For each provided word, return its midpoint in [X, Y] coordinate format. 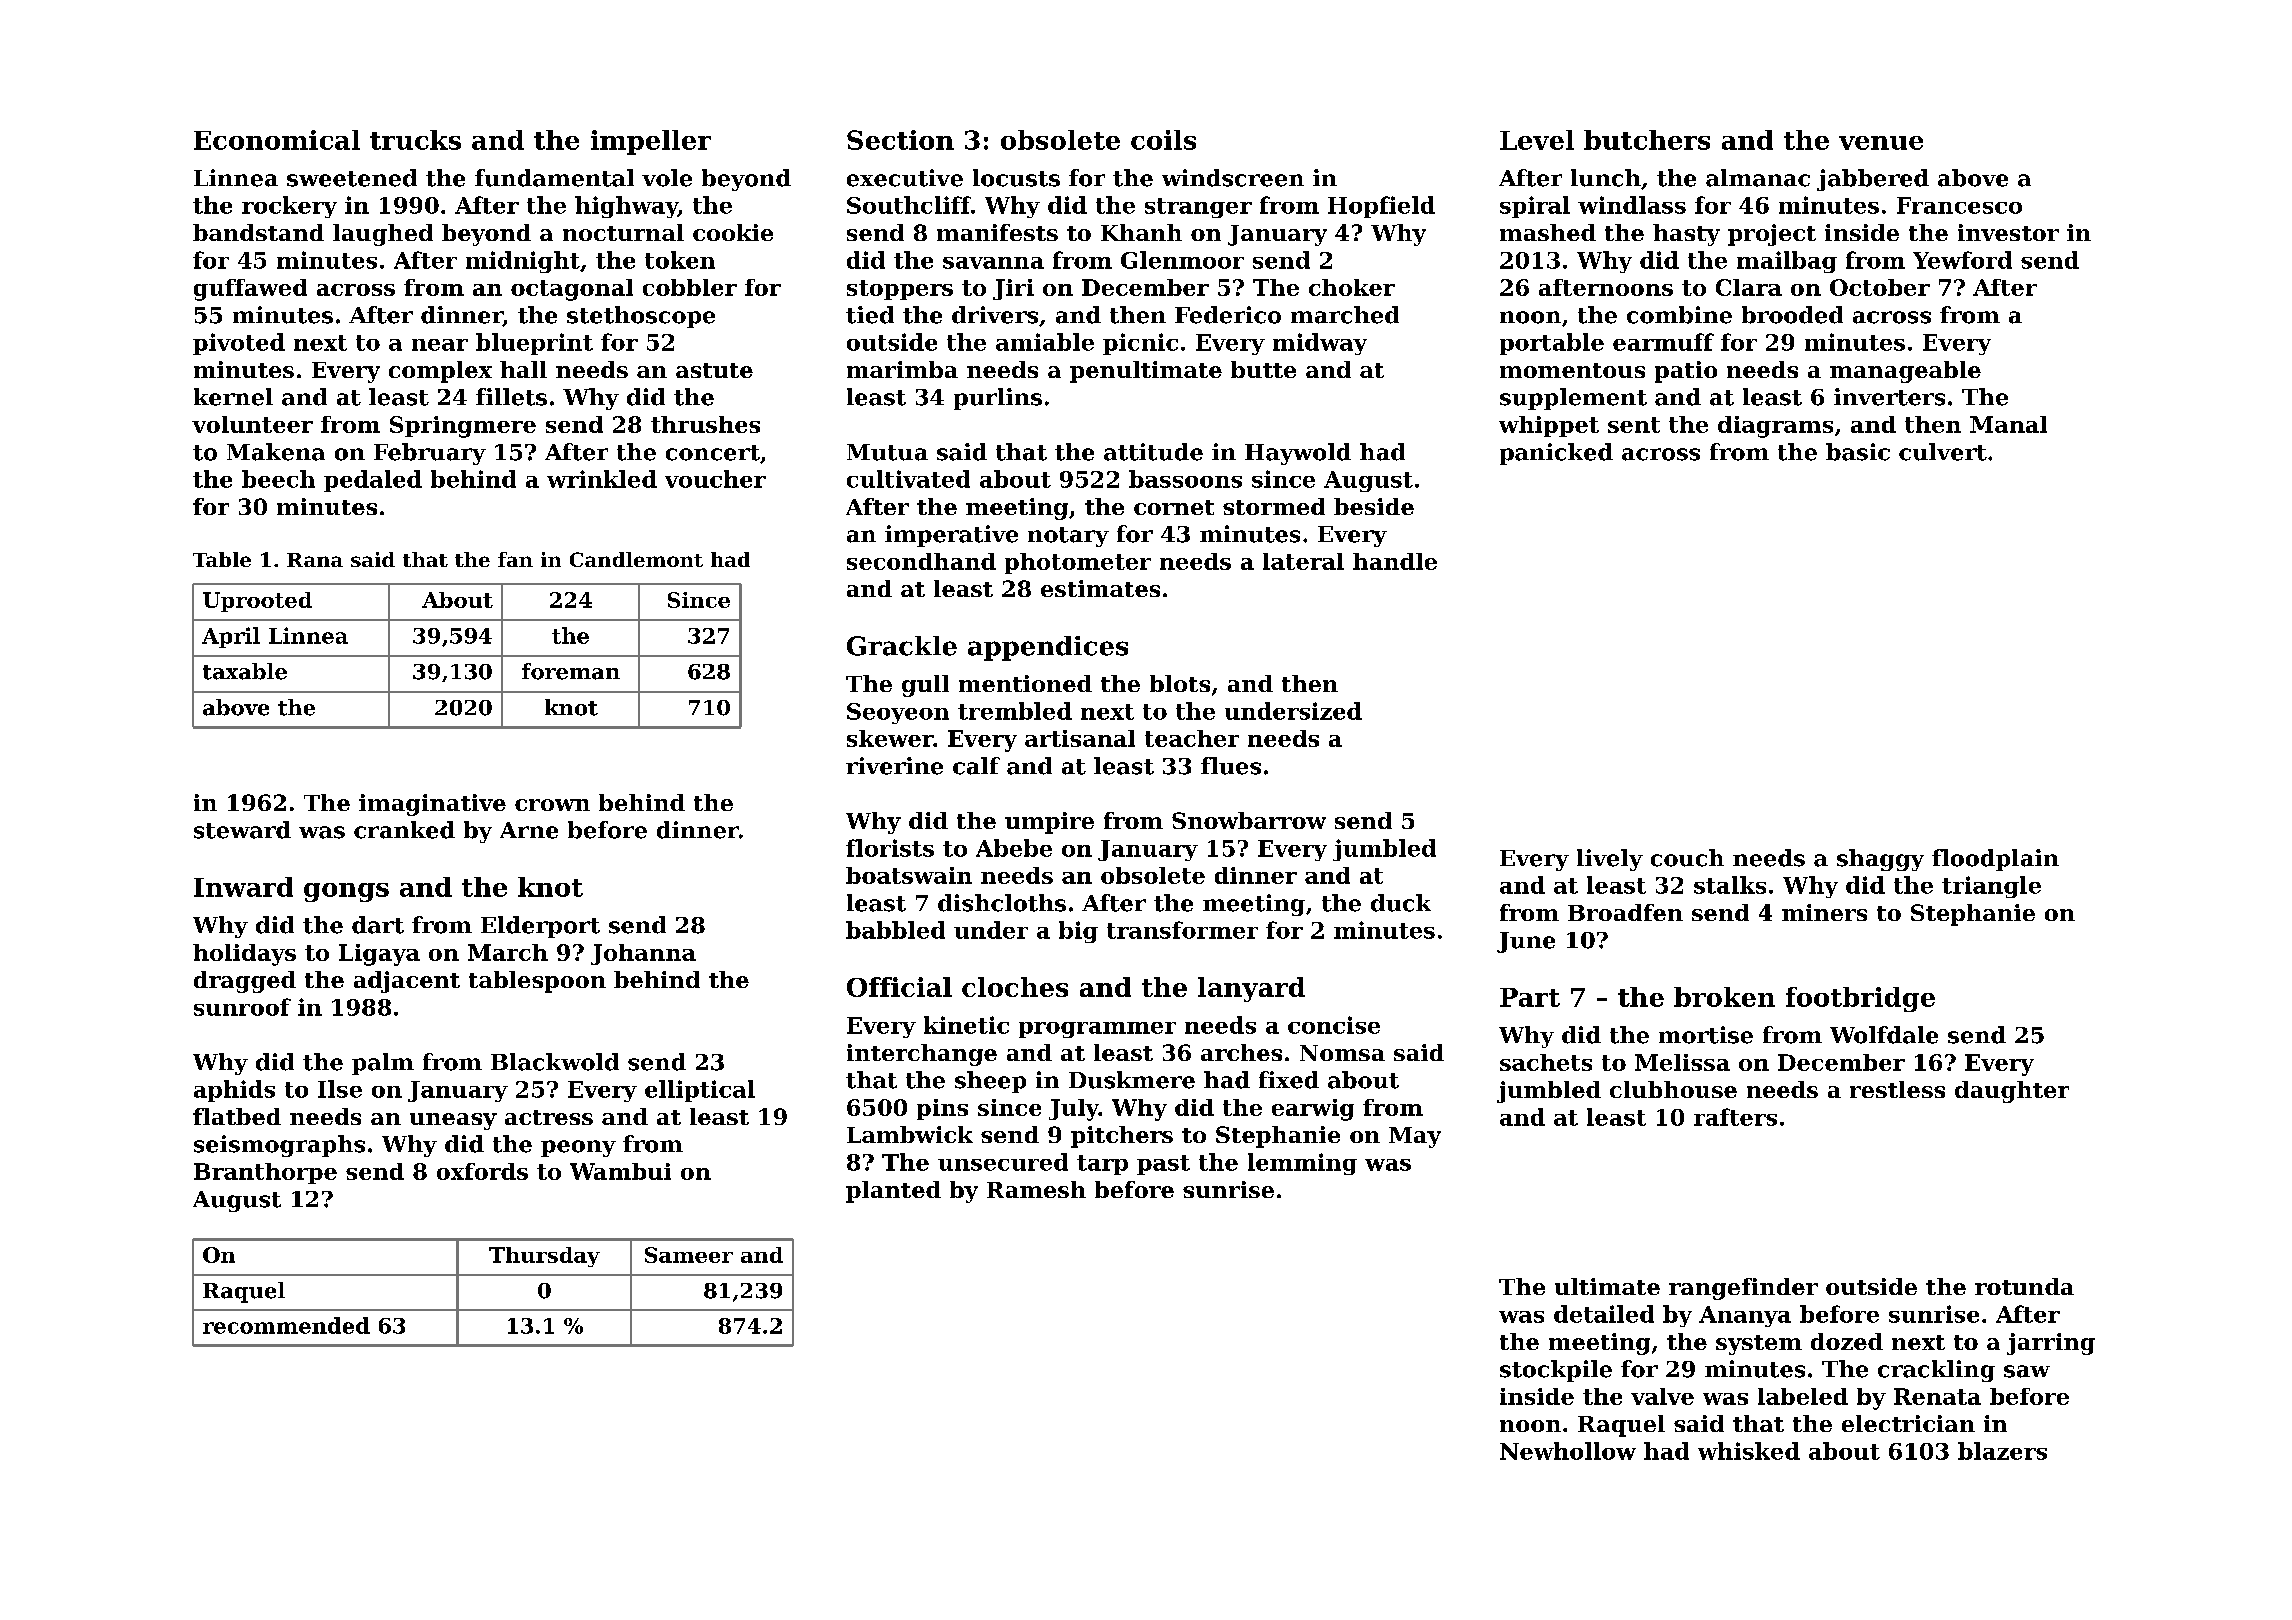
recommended [286, 1325]
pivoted [239, 344]
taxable [245, 671]
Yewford [1962, 260]
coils [1163, 140]
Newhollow [1568, 1451]
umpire [1049, 823]
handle [1395, 561]
